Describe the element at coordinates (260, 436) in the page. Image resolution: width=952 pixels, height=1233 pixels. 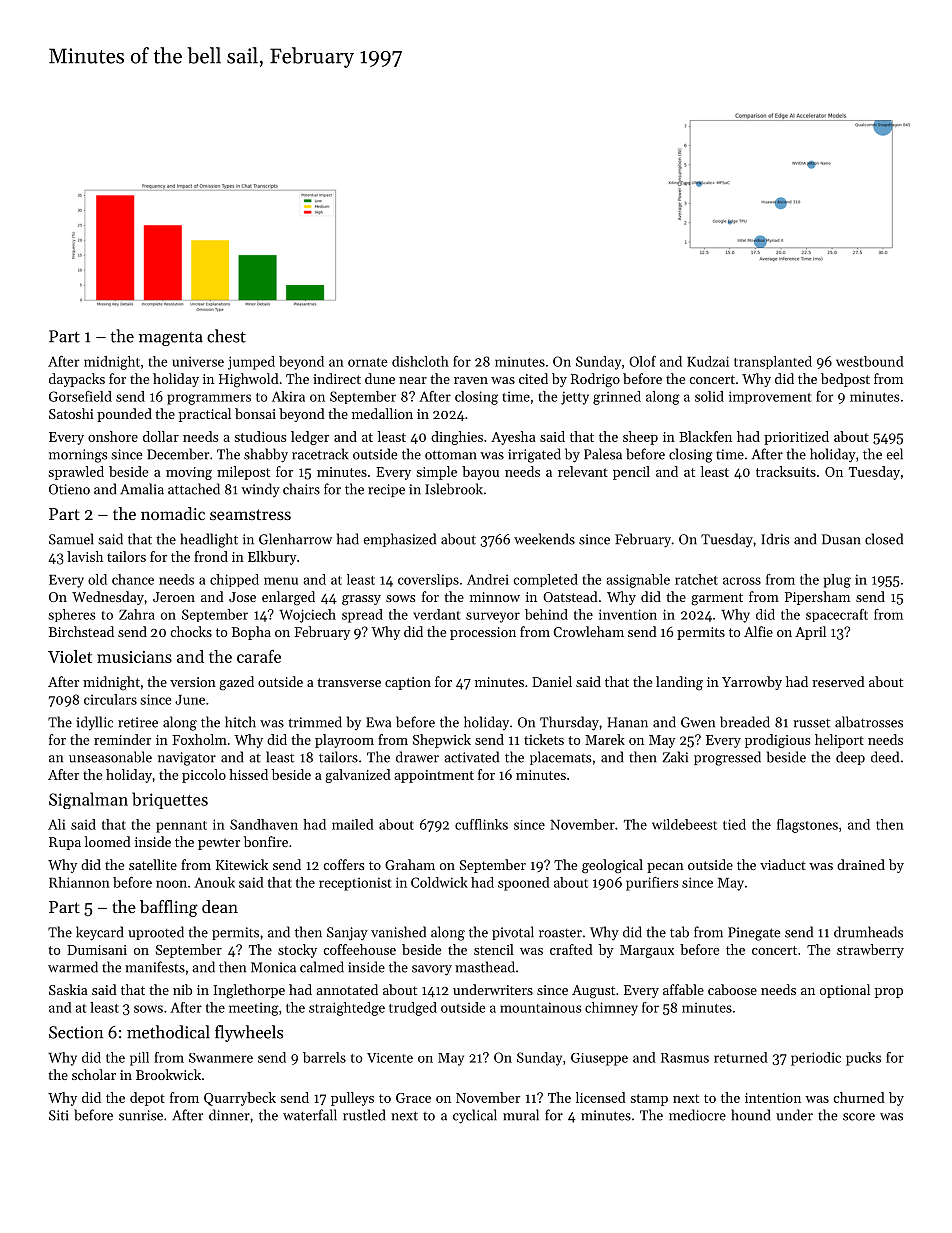
I see `studious` at that location.
